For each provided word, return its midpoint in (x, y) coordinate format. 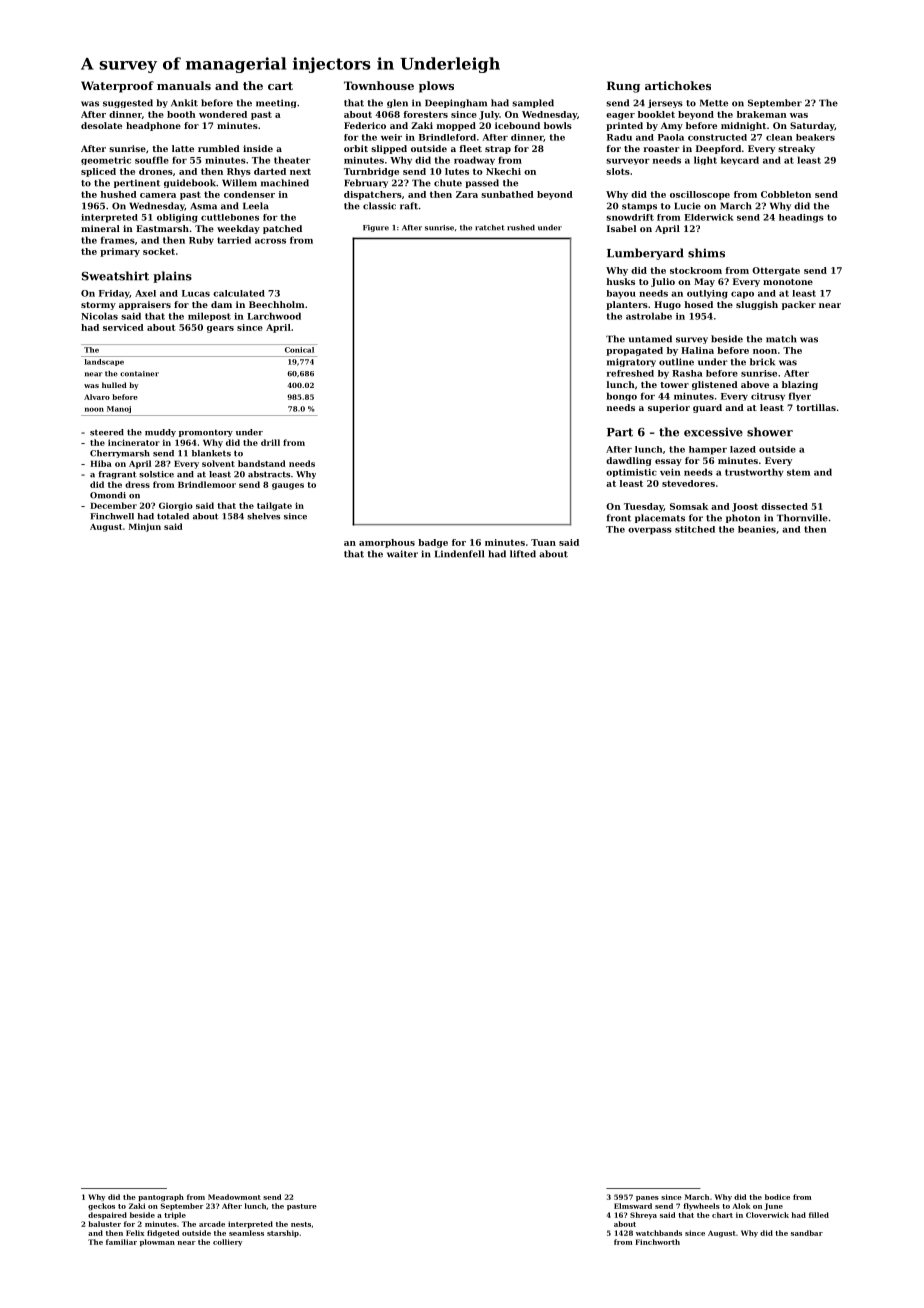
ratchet (490, 227)
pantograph (161, 1198)
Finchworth (657, 1242)
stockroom (696, 270)
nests (301, 1224)
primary (120, 252)
